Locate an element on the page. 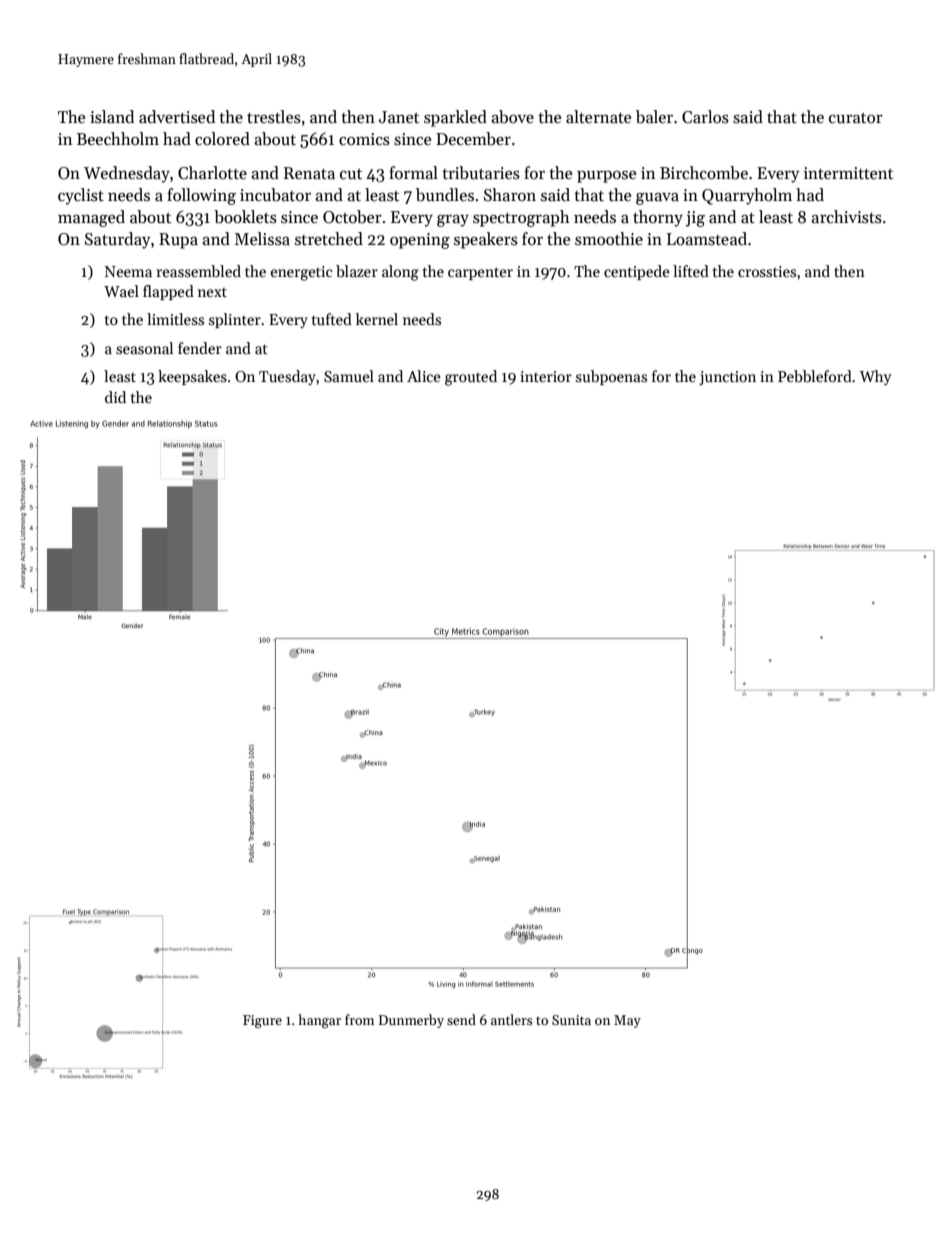  did is located at coordinates (115, 397).
